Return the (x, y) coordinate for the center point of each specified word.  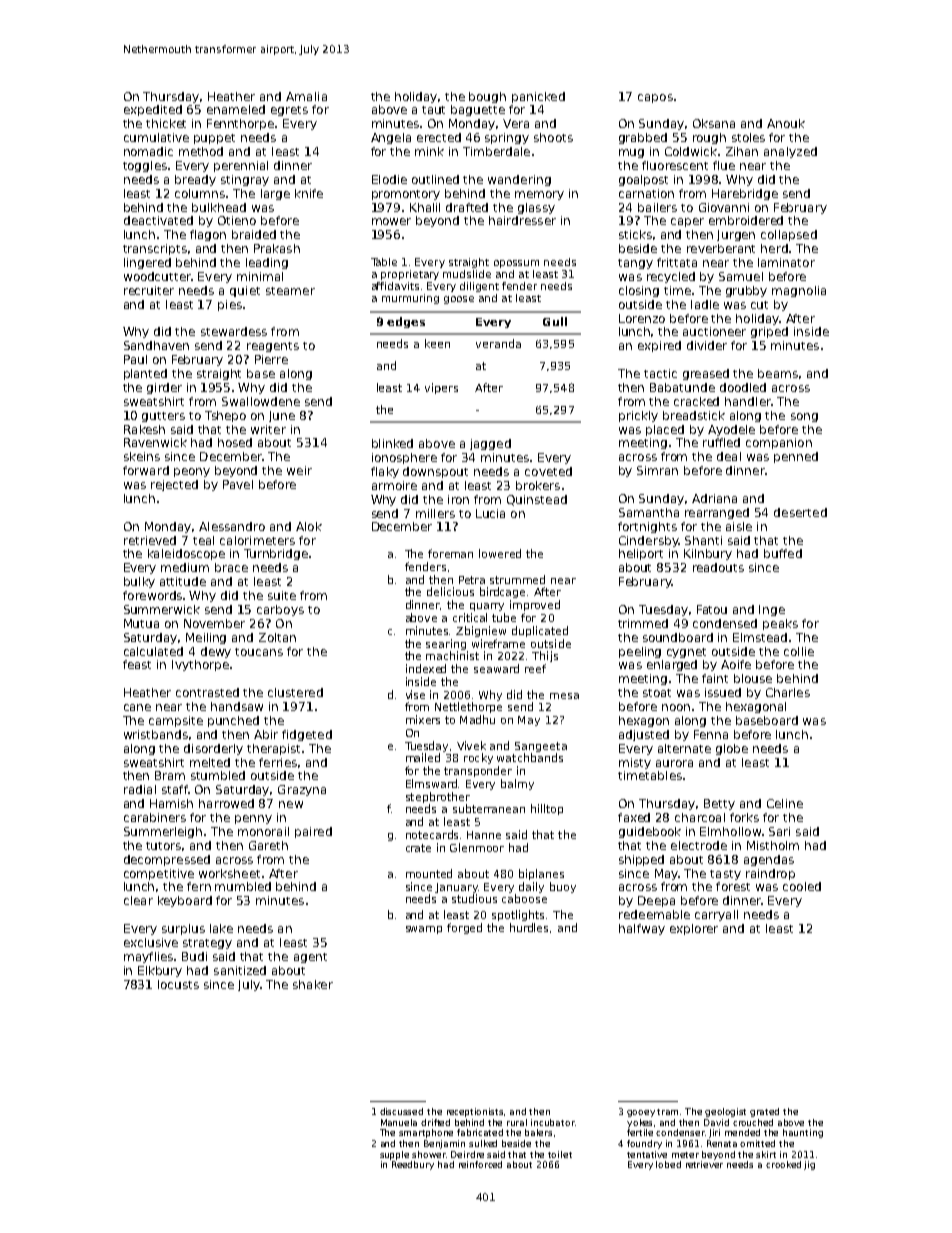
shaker (313, 984)
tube (504, 617)
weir (299, 470)
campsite (176, 721)
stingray (245, 180)
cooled (802, 886)
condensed (725, 623)
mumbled (243, 886)
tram (667, 1112)
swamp (424, 930)
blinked (392, 443)
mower (391, 221)
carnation (646, 193)
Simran (657, 470)
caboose (524, 898)
